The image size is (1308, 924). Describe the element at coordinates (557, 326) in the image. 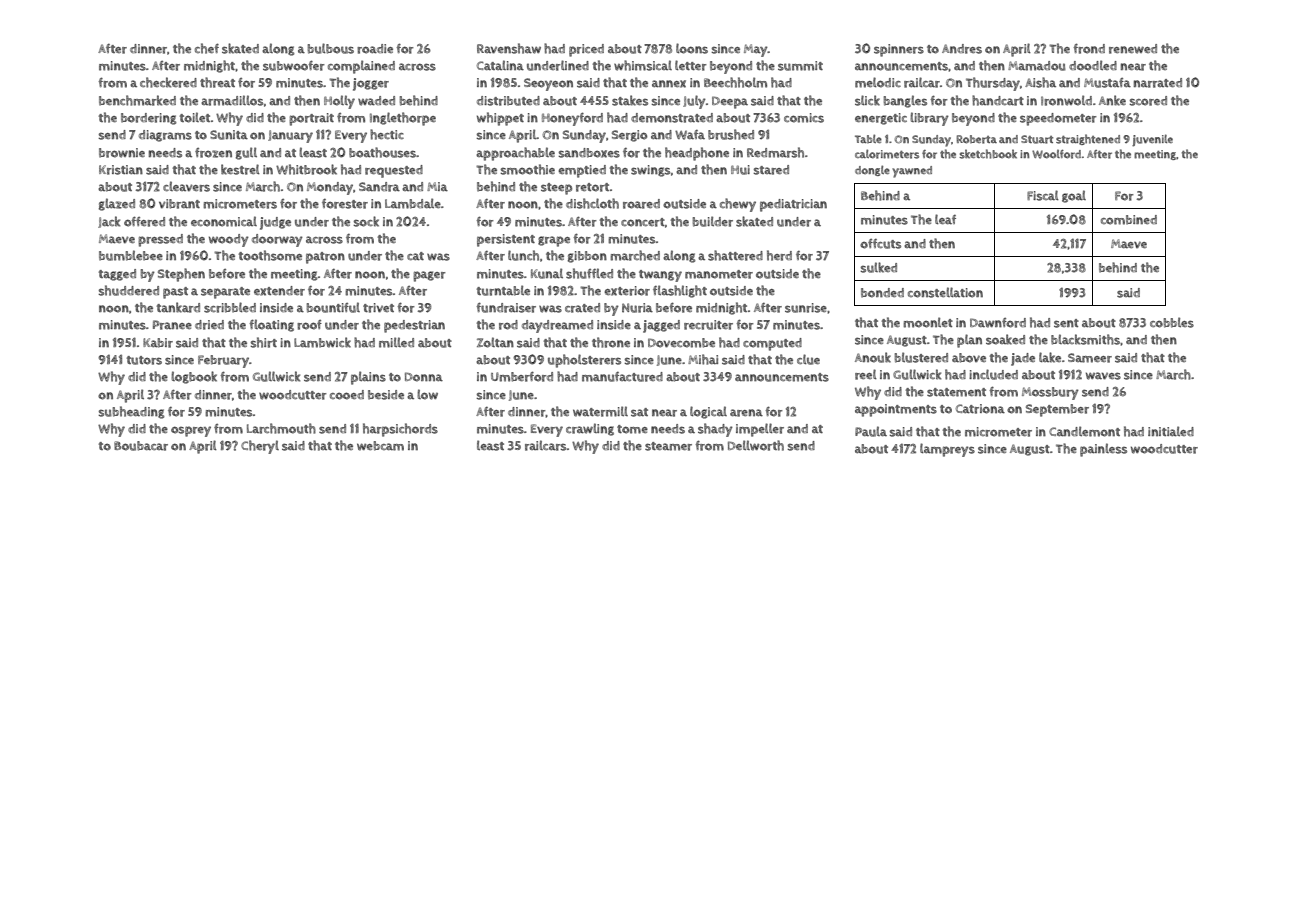

I see `daydreamed` at that location.
